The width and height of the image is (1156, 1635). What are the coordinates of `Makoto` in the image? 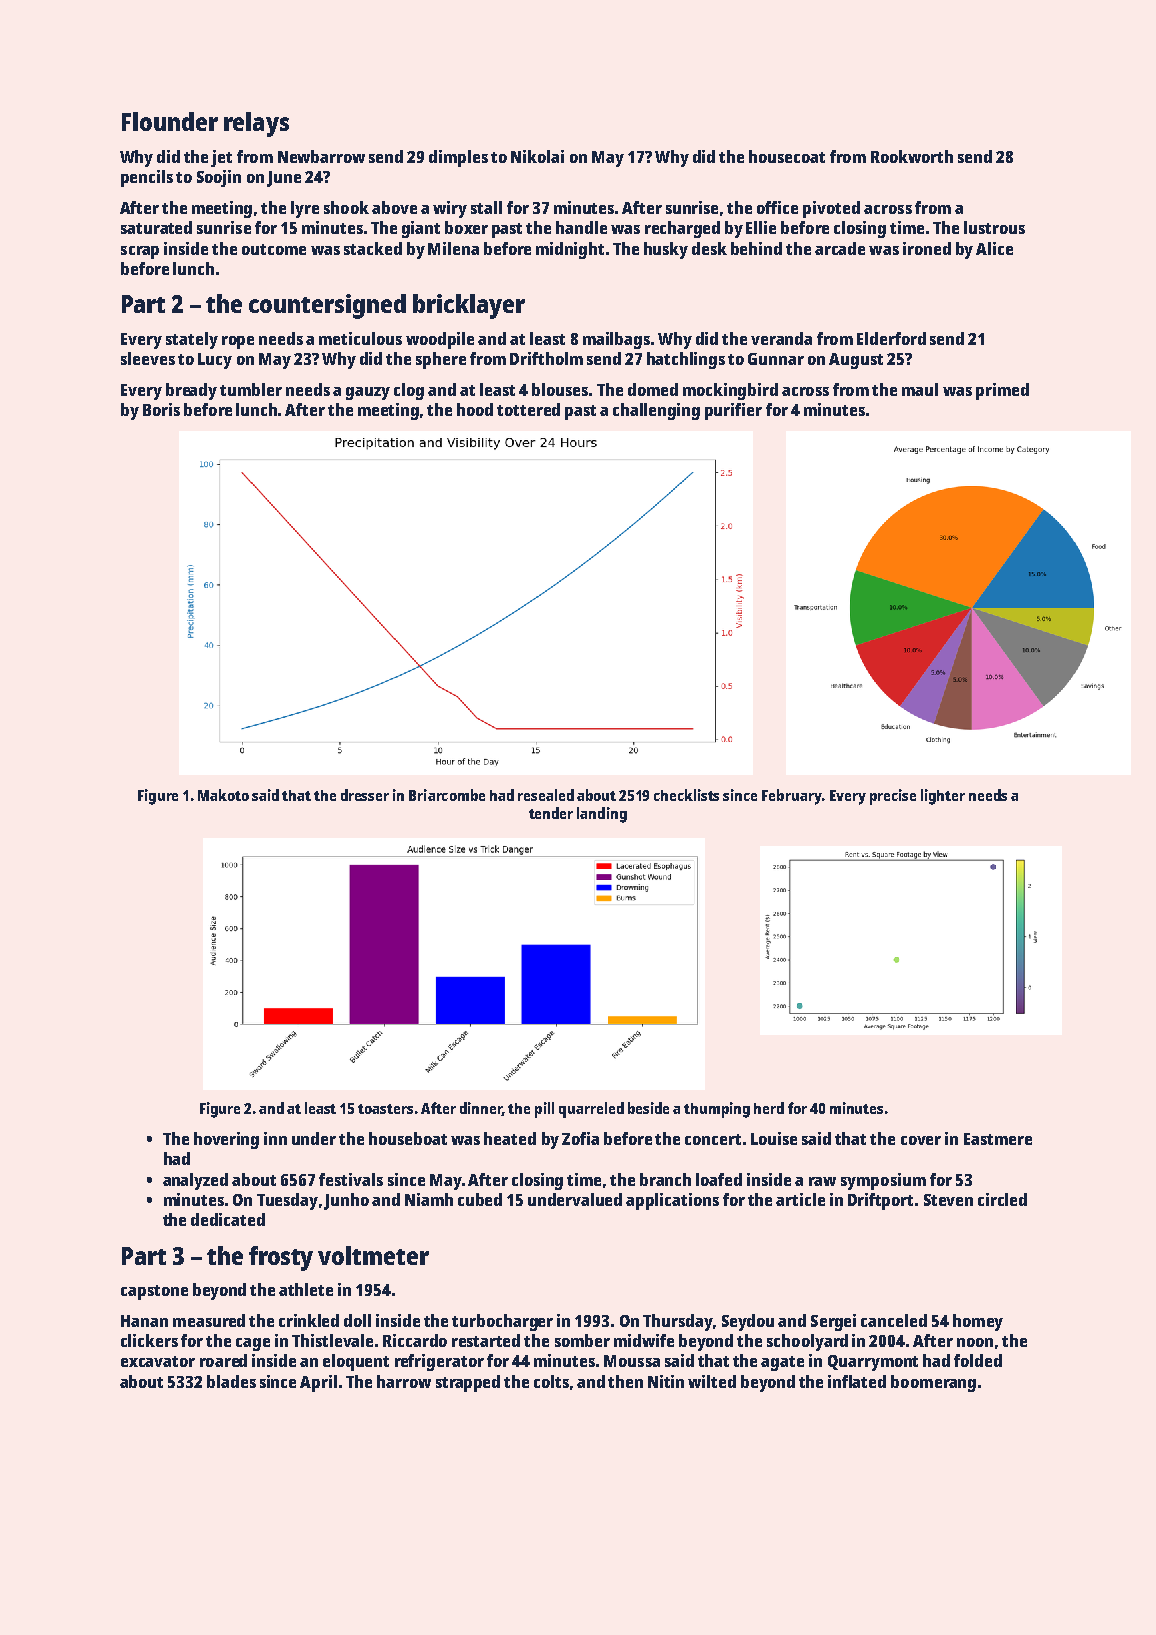 It's located at (223, 795).
